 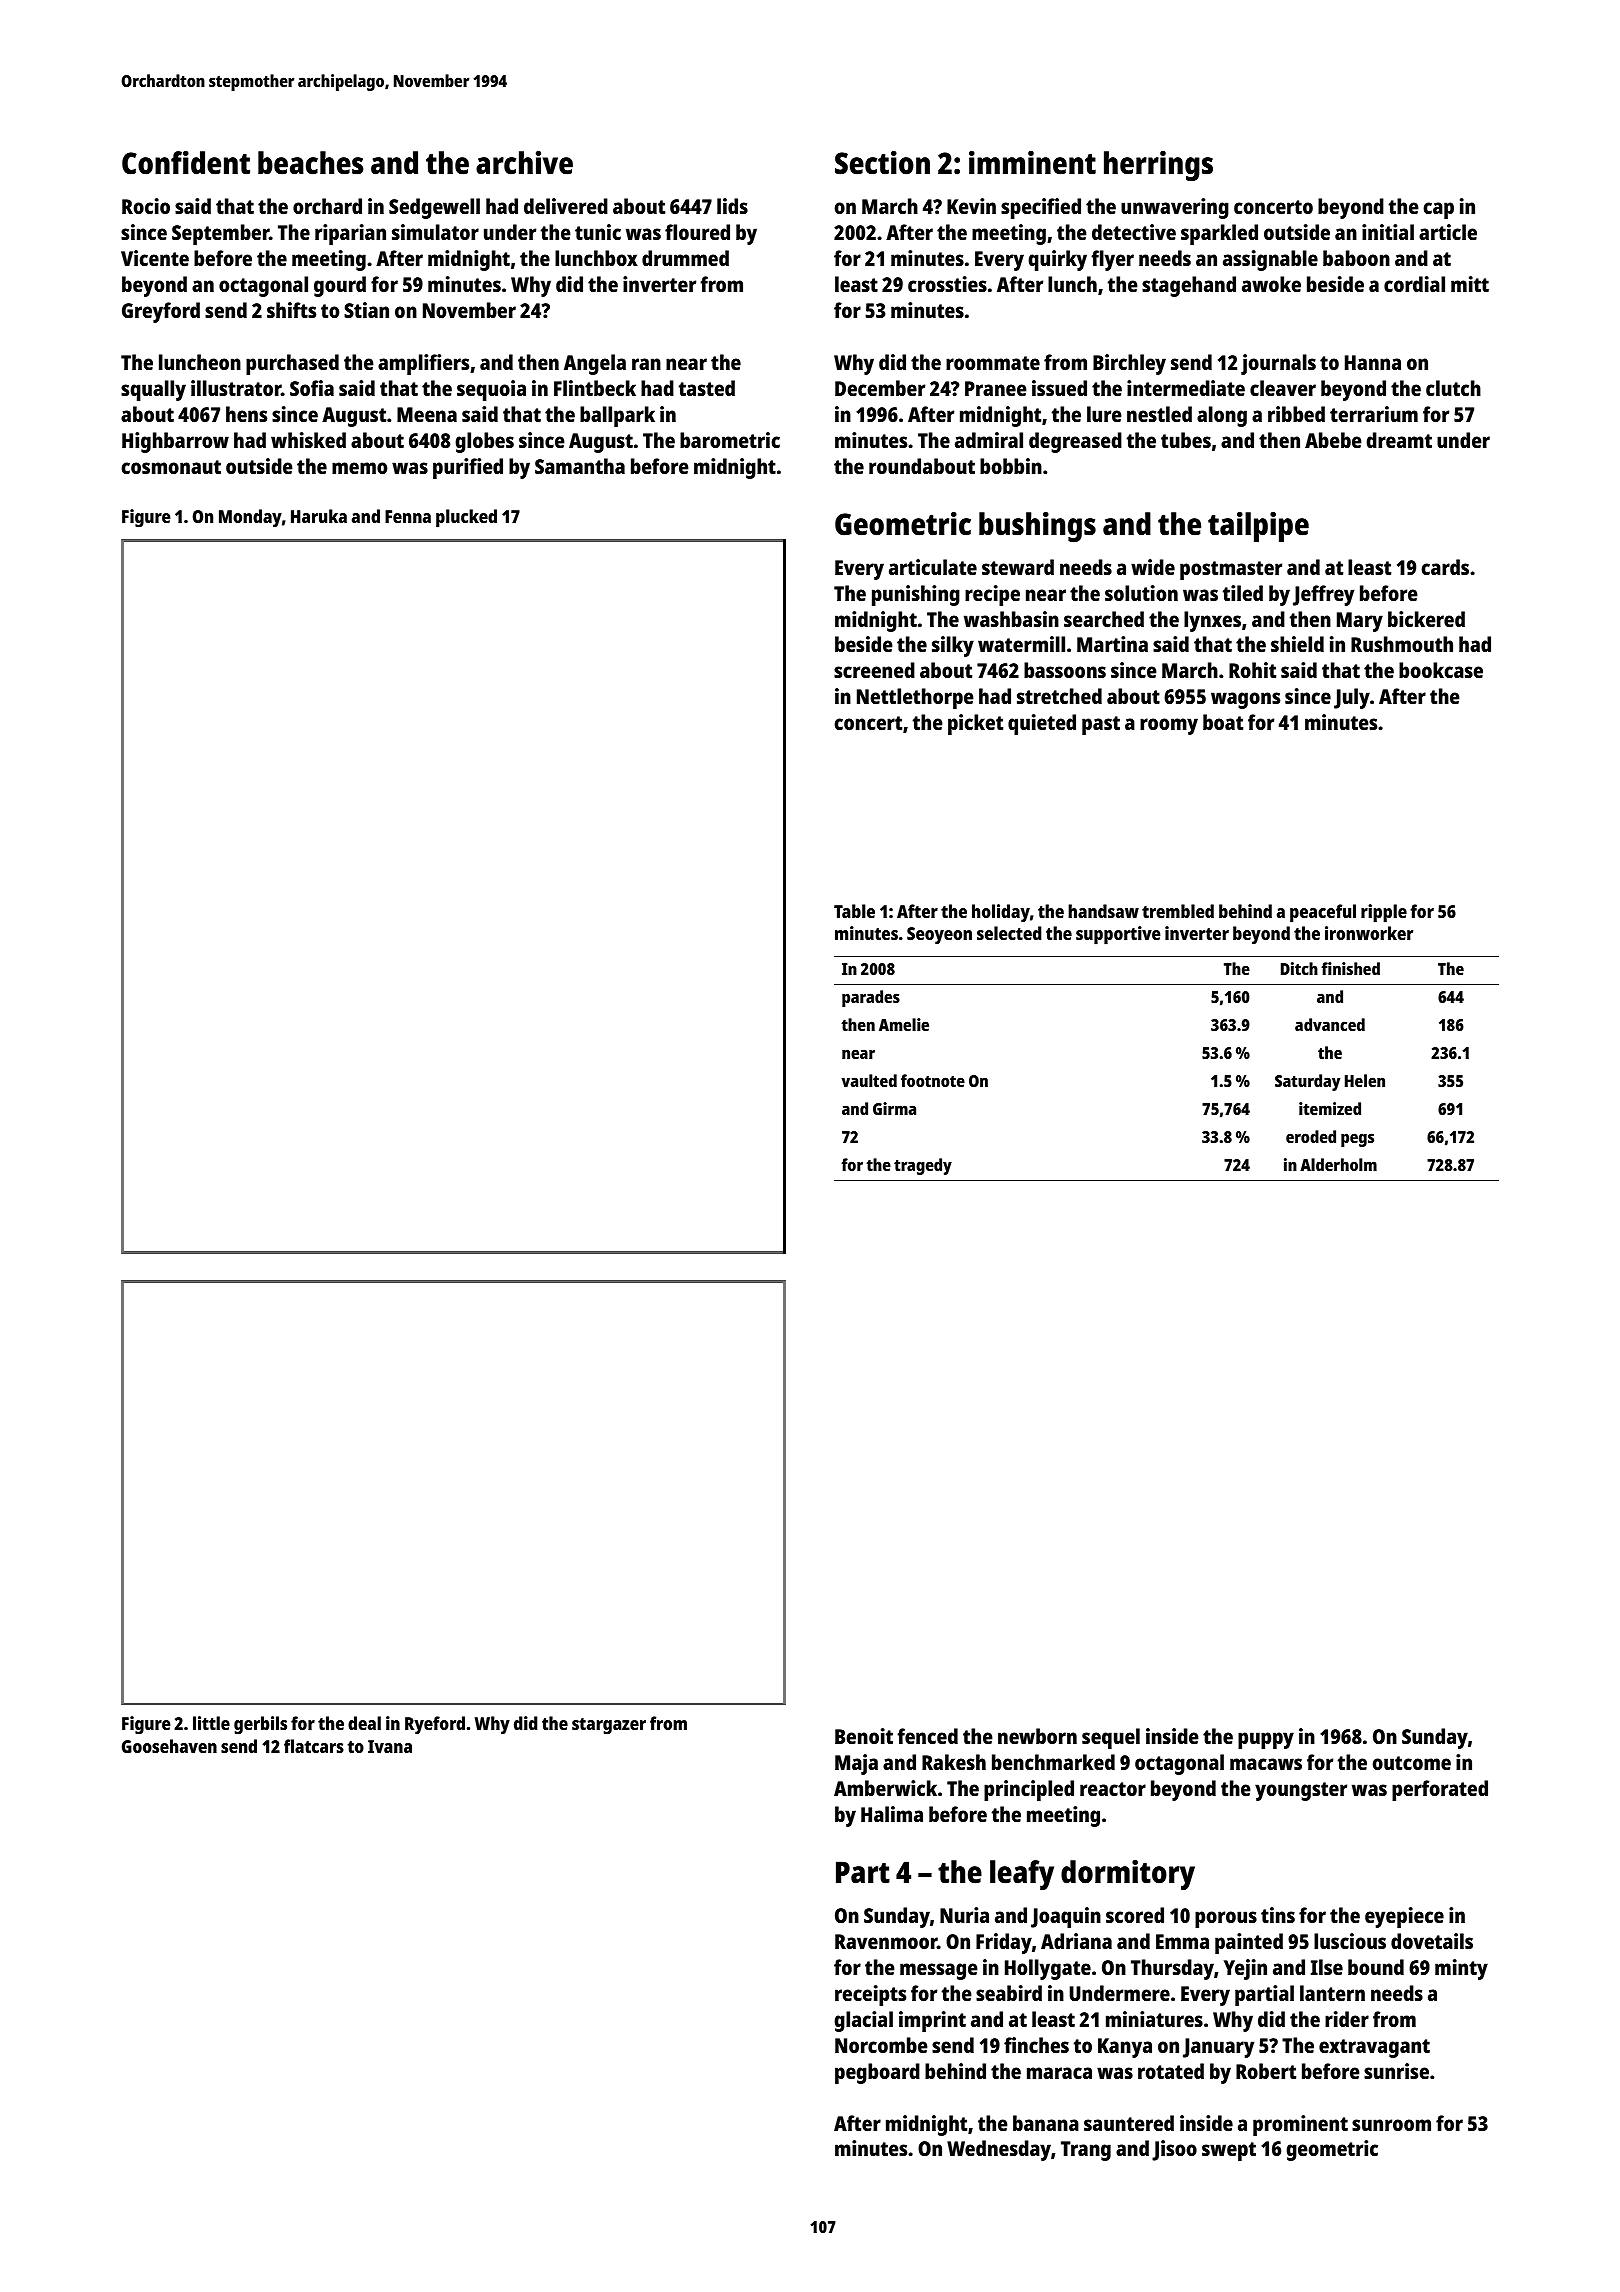 I want to click on Alderholm, so click(x=1338, y=1164).
